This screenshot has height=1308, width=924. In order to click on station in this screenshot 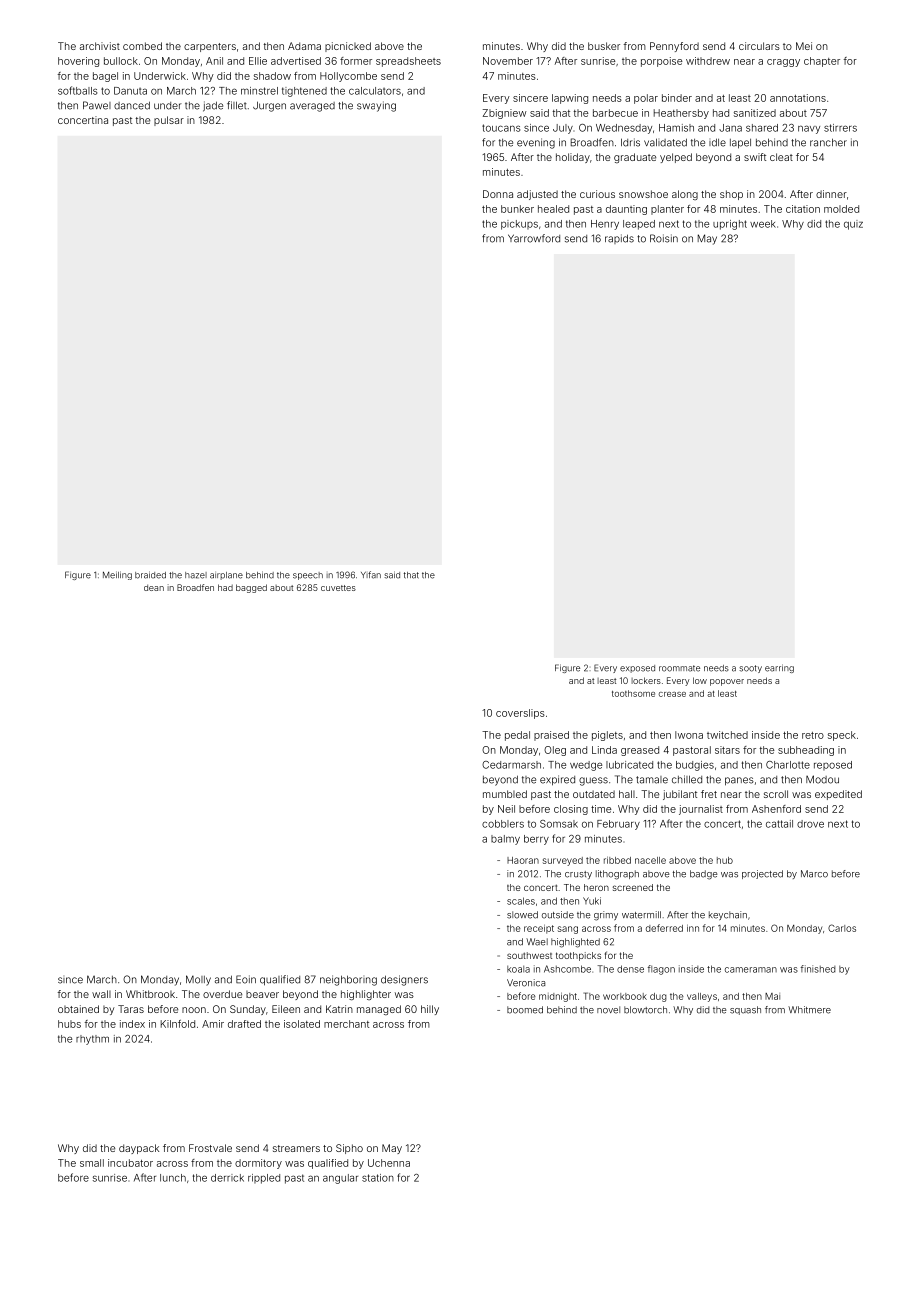, I will do `click(378, 1178)`.
